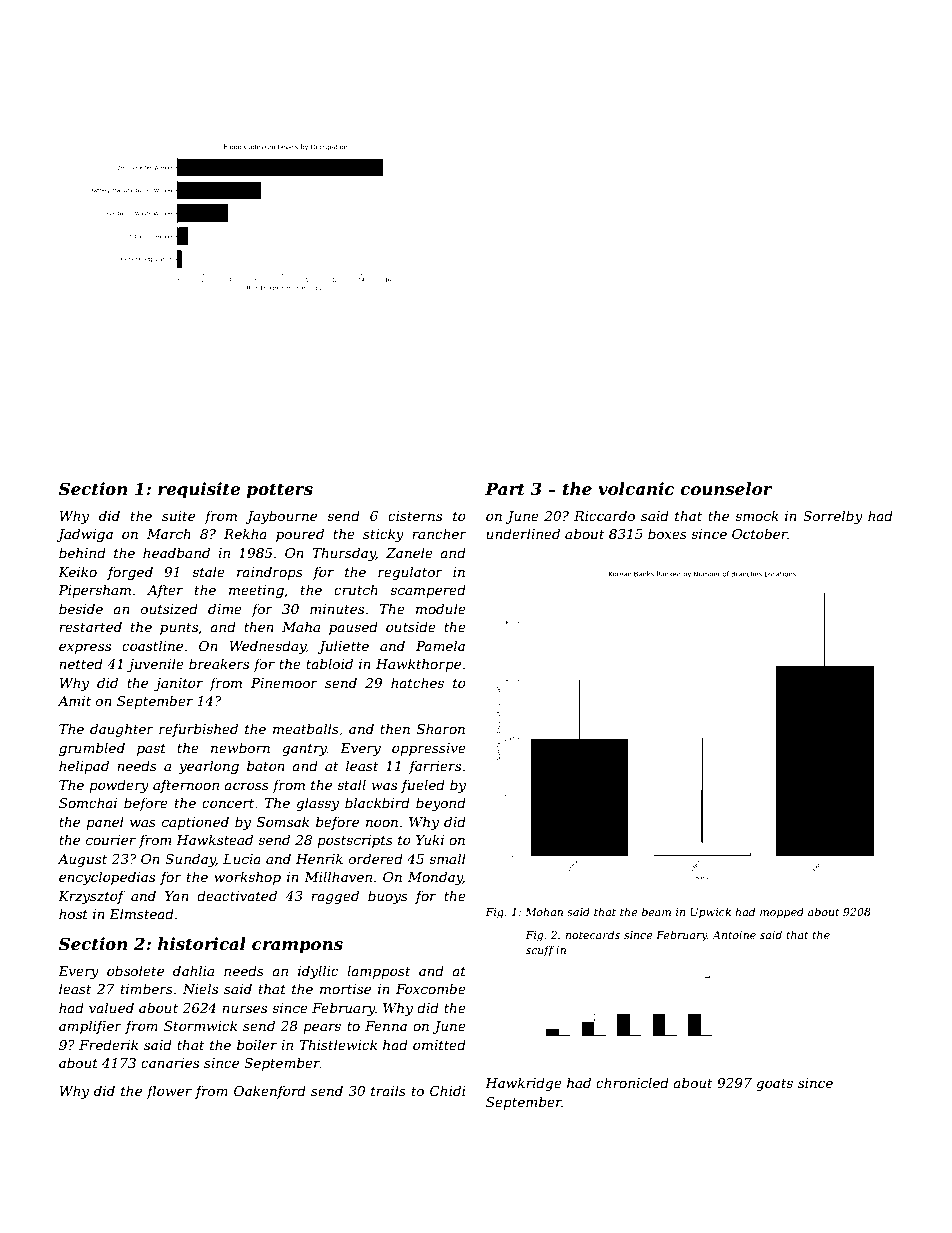 This screenshot has height=1233, width=952. I want to click on Oakenford, so click(270, 1092).
